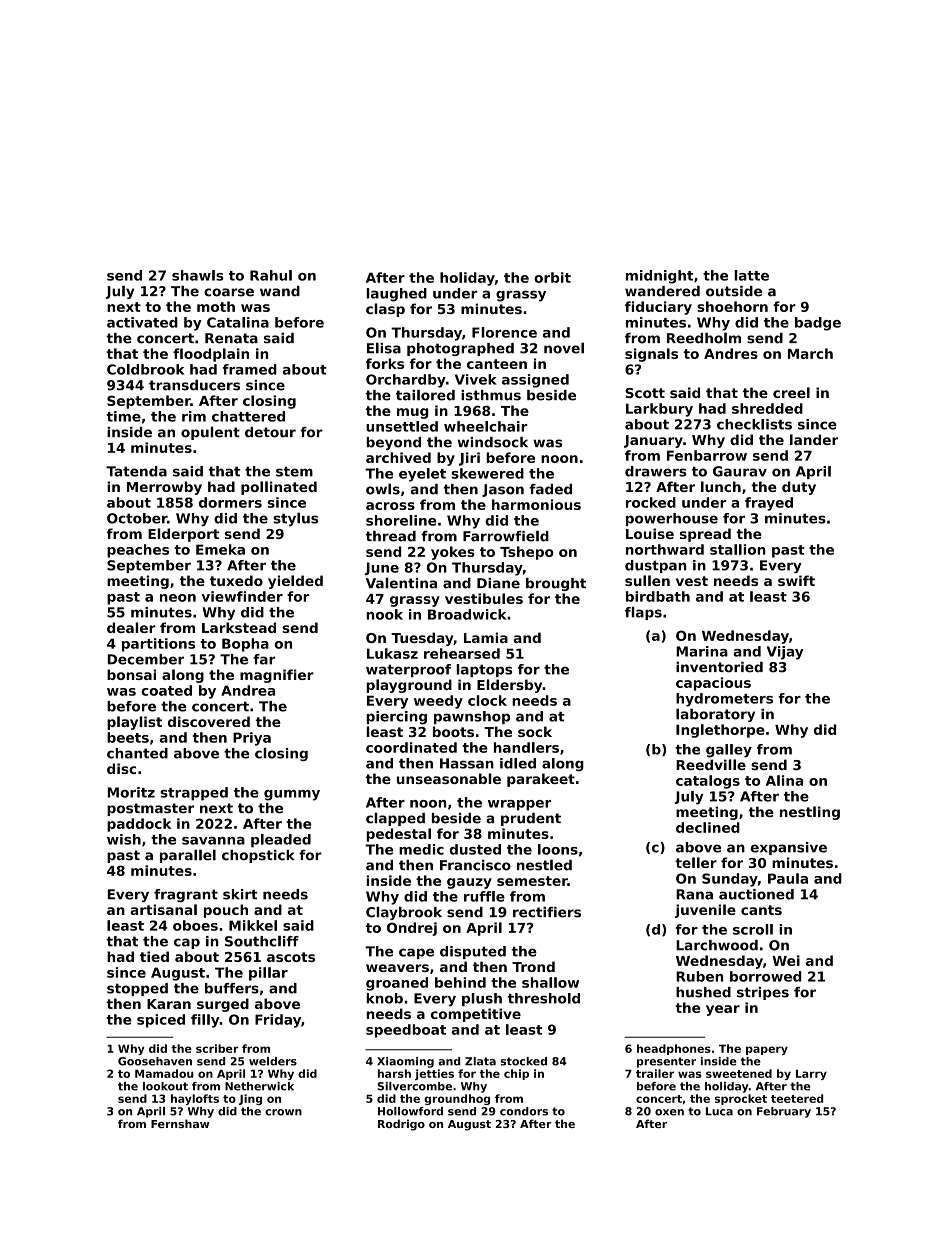 This screenshot has width=952, height=1233. Describe the element at coordinates (248, 690) in the screenshot. I see `Andrea` at that location.
